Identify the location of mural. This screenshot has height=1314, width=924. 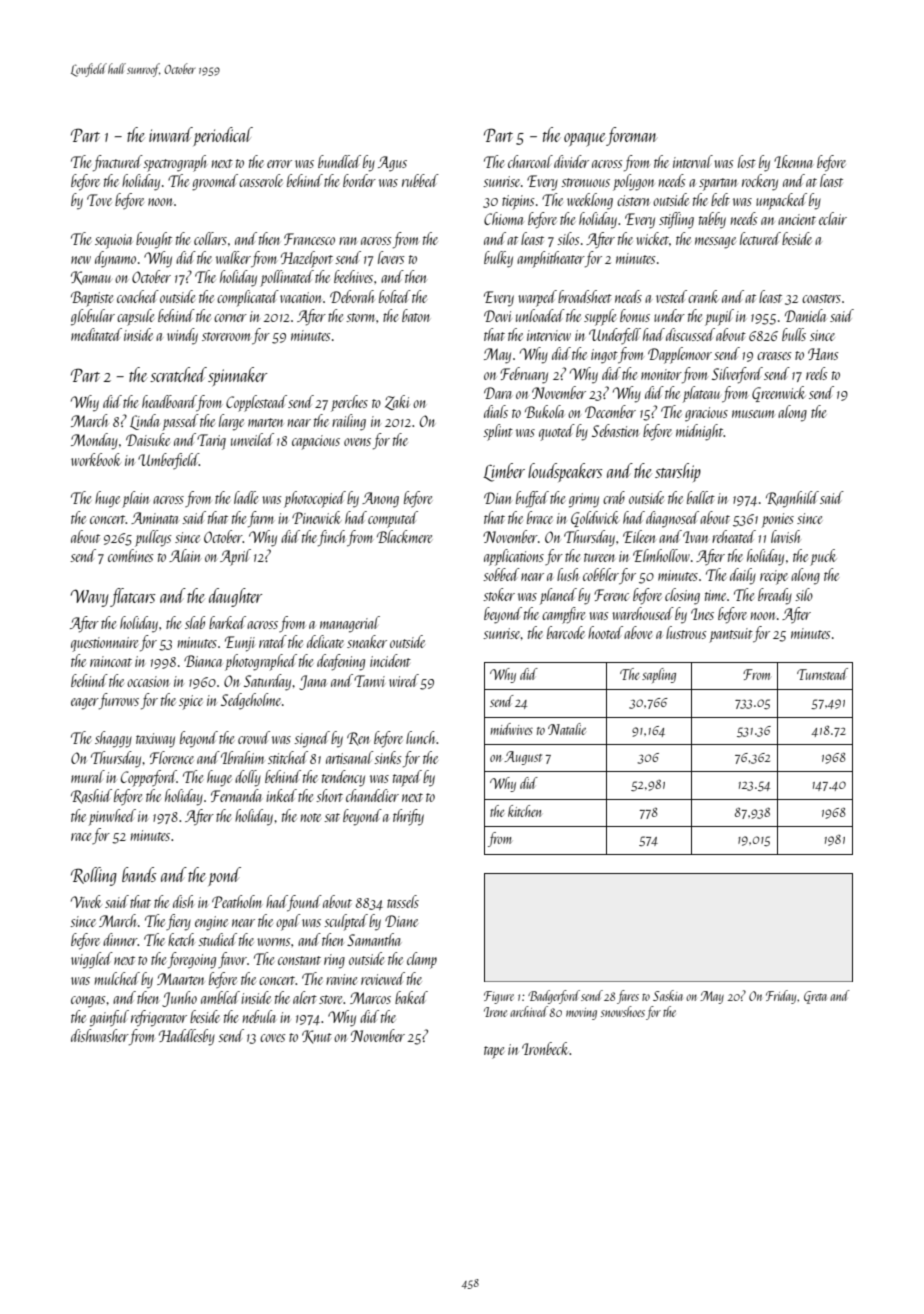
(88, 776).
